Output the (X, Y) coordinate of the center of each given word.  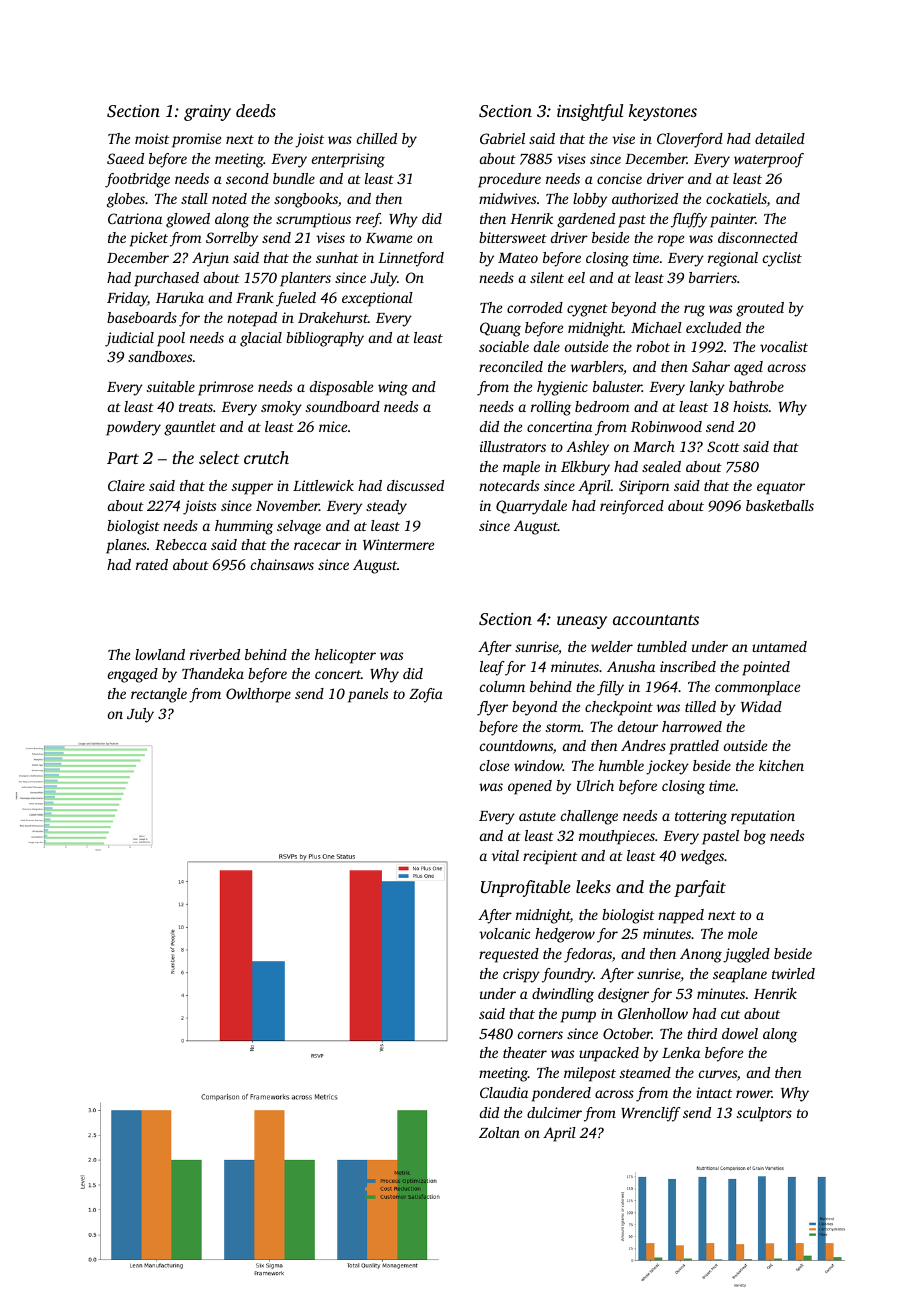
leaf (492, 668)
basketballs (780, 505)
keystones (663, 112)
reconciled (511, 366)
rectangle (159, 695)
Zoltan (499, 1132)
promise (196, 140)
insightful (590, 112)
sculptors (764, 1114)
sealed (661, 466)
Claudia (504, 1092)
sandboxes (160, 356)
